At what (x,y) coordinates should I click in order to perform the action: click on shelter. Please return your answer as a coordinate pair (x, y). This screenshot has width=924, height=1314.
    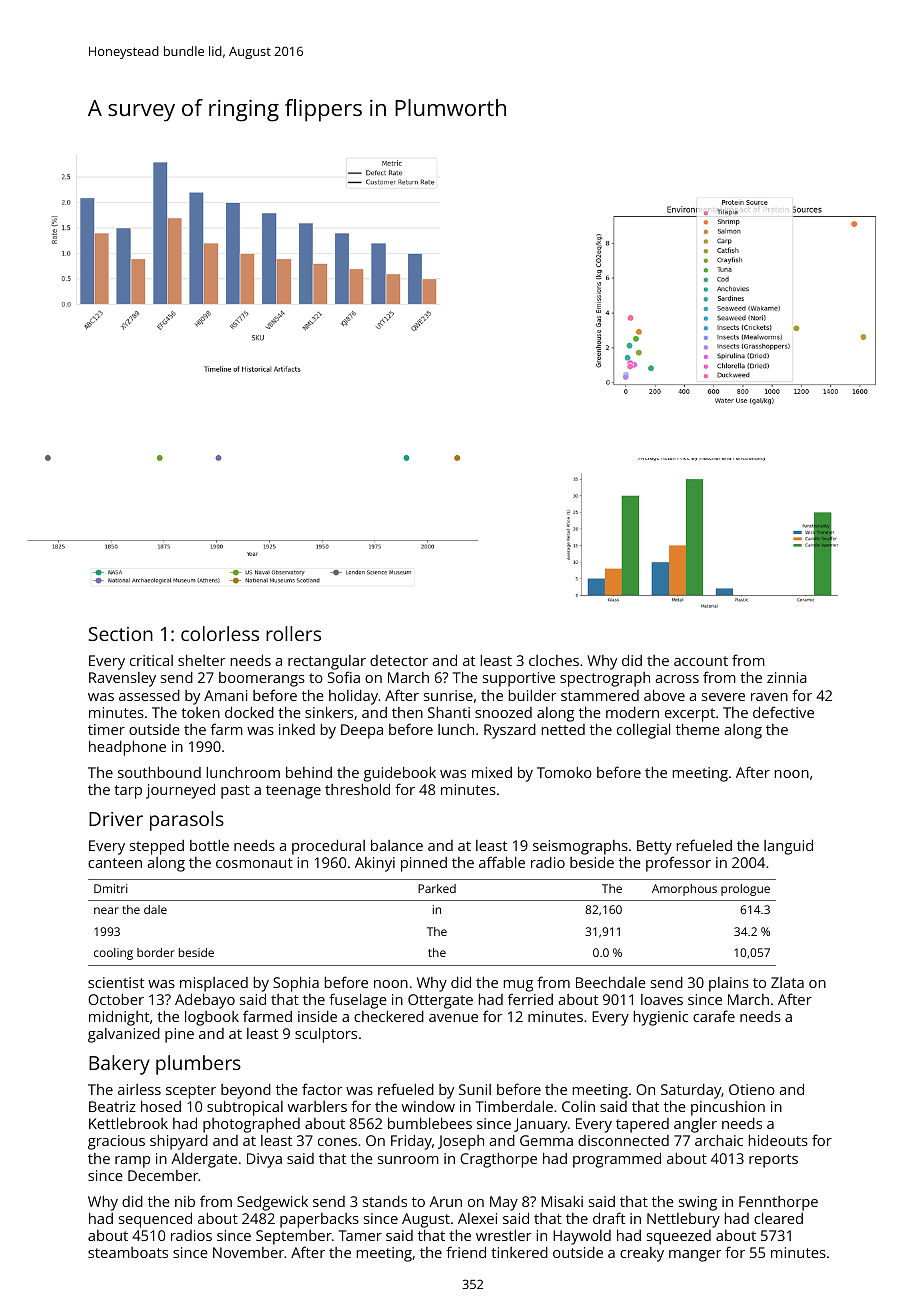
    Looking at the image, I should click on (202, 660).
